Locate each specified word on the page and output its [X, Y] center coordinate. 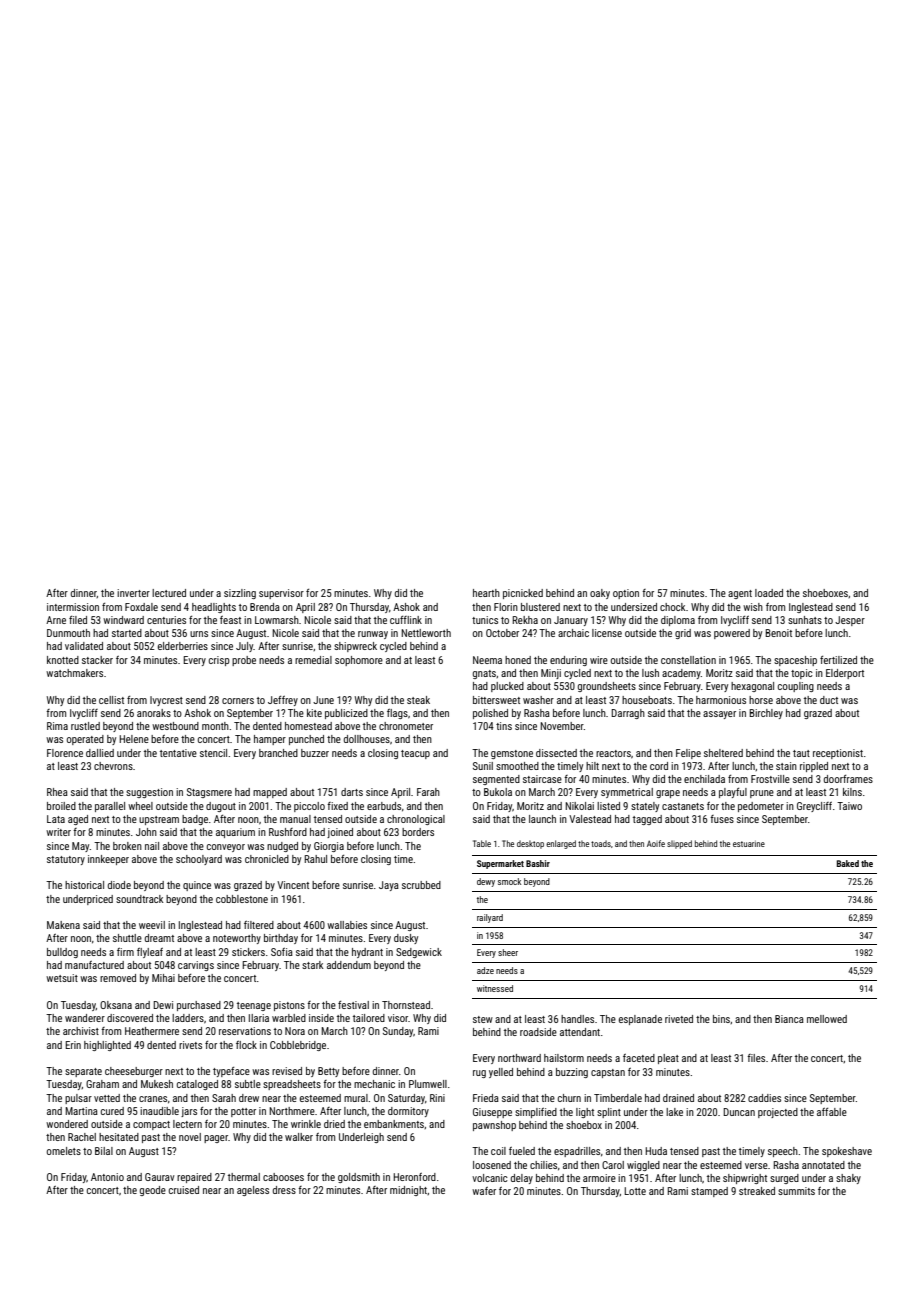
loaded [769, 593]
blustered [540, 607]
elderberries [183, 646]
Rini [437, 1098]
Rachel [82, 1137]
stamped [709, 1192]
